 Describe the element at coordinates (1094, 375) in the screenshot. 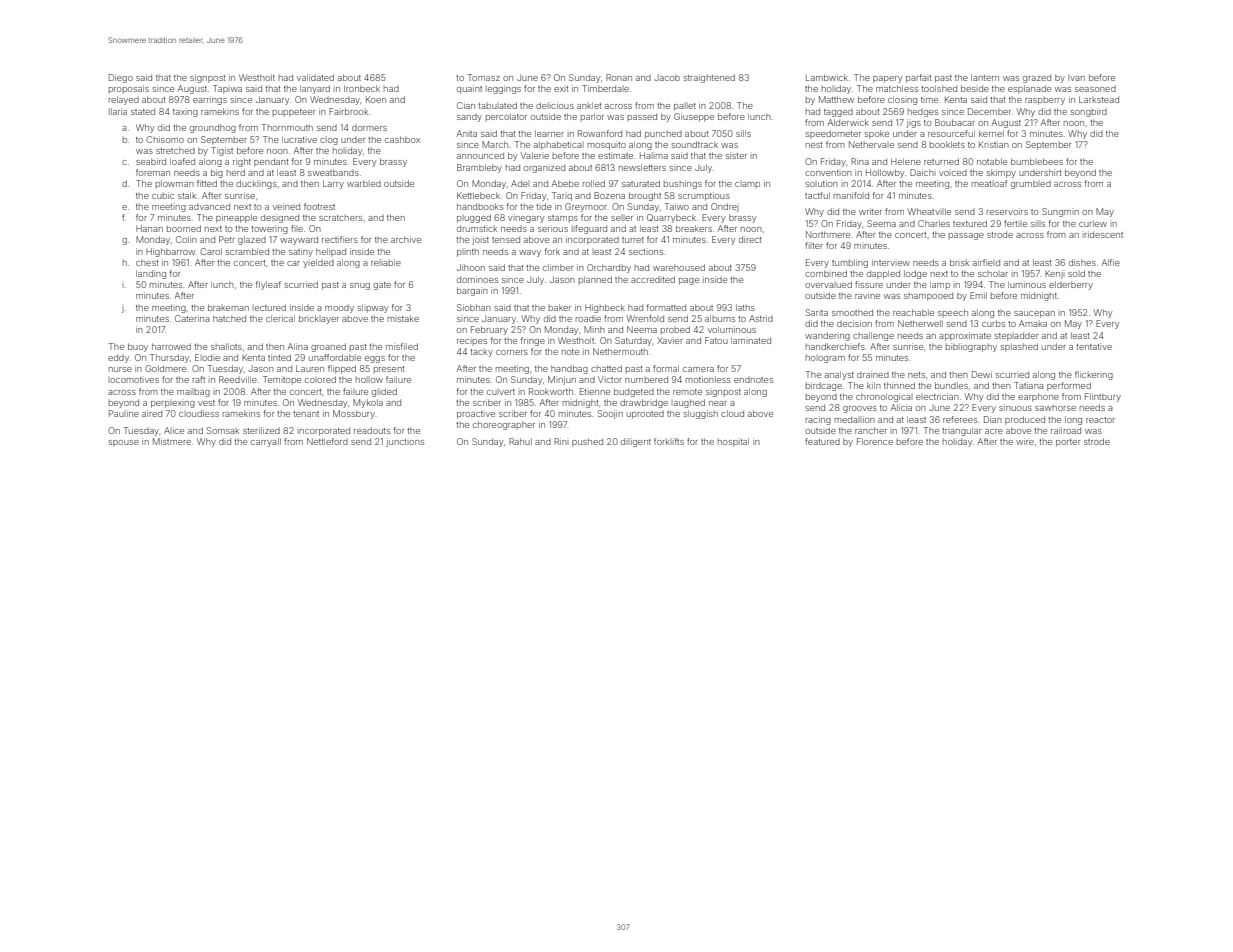

I see `flickering` at that location.
